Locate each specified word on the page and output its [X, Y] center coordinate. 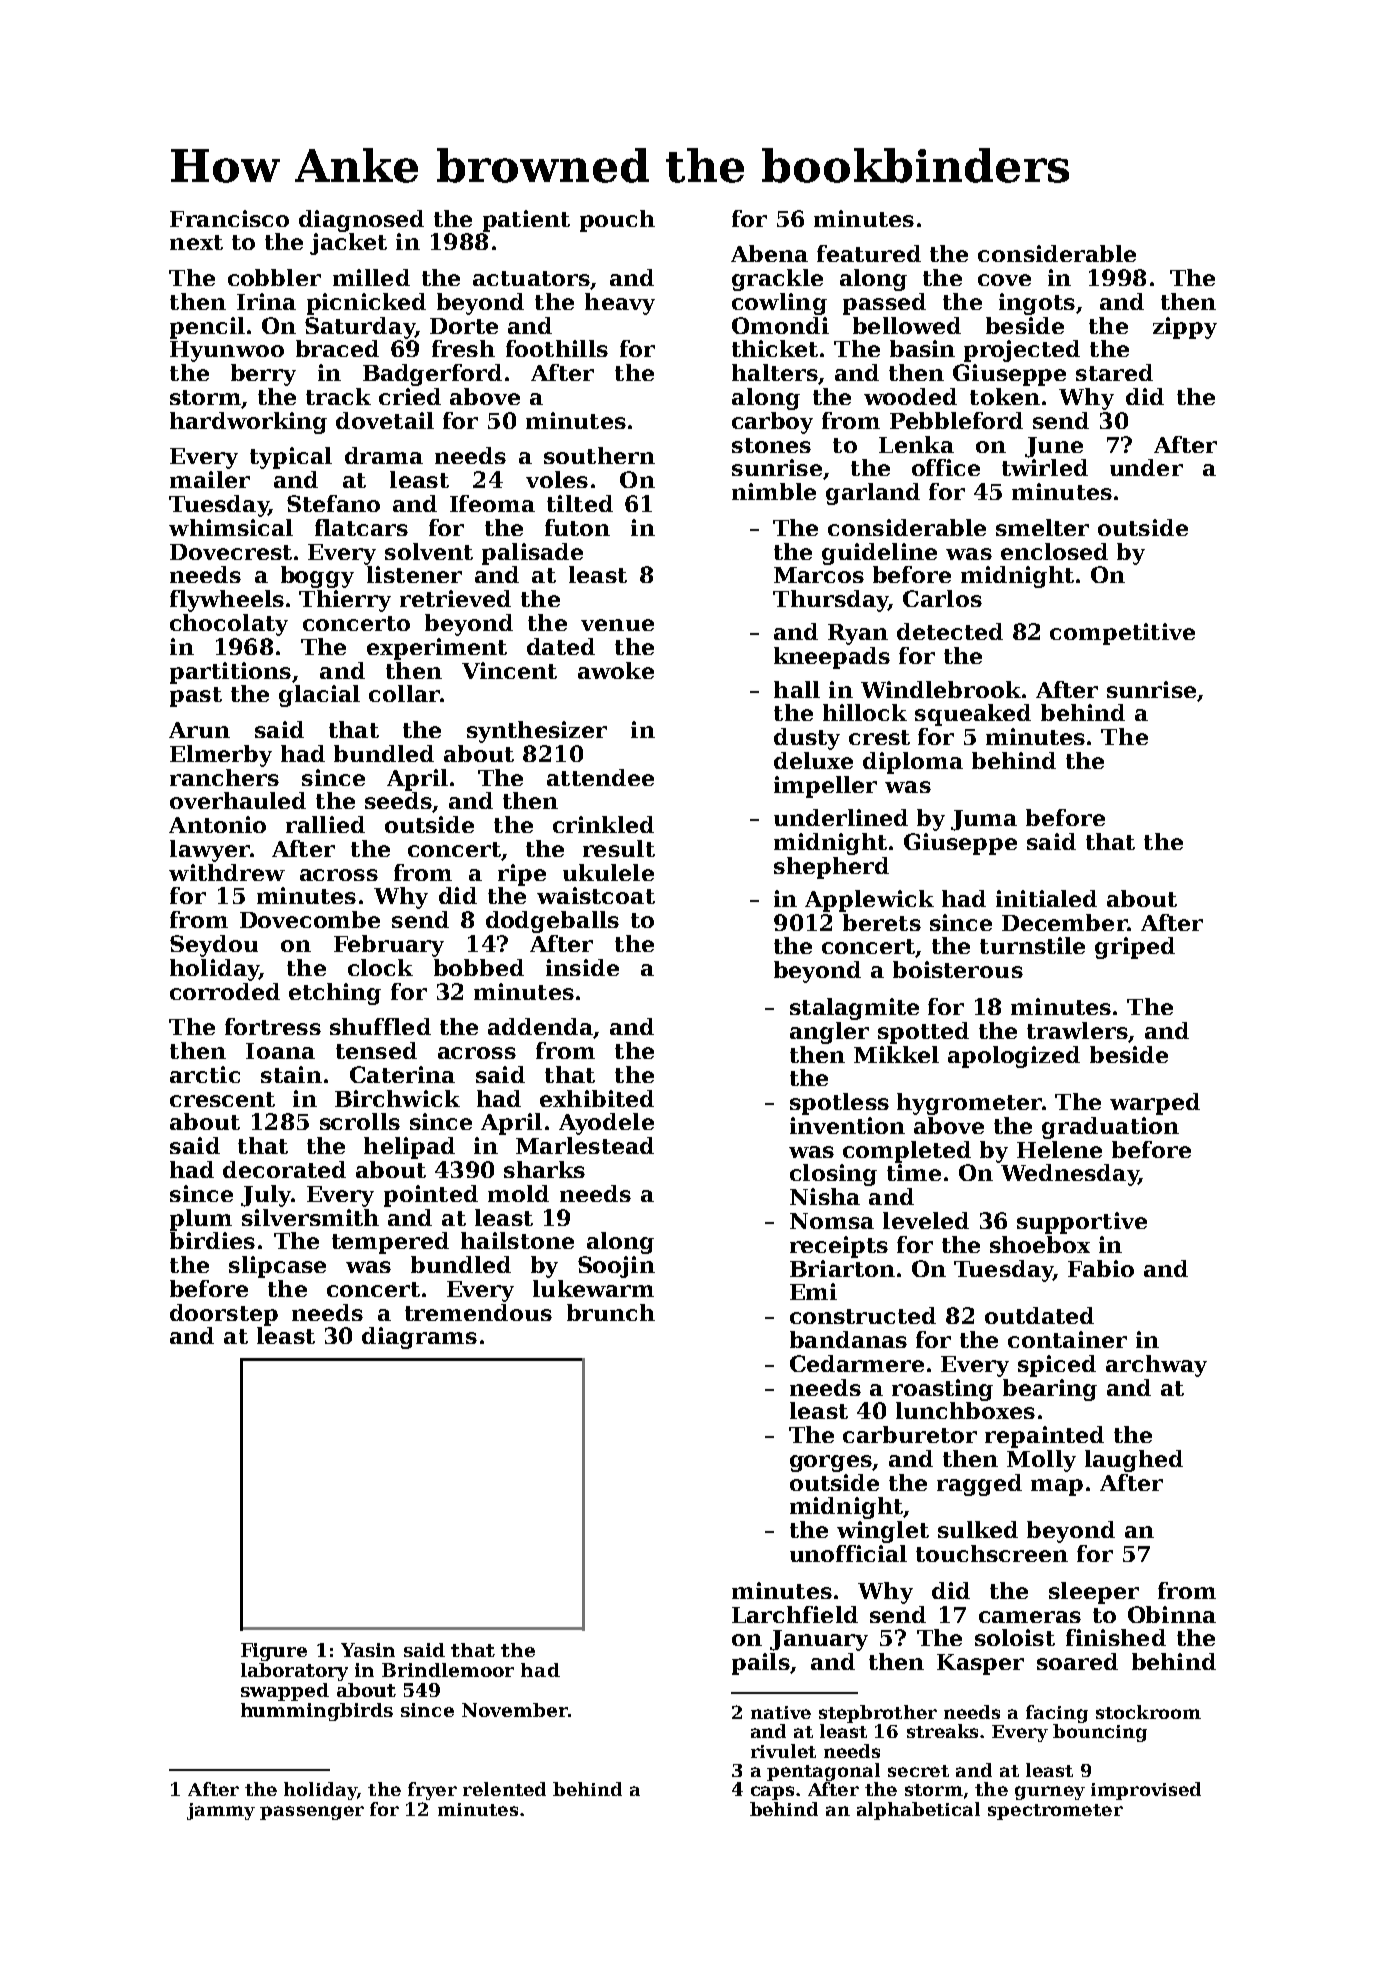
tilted [580, 503]
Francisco [229, 218]
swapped [285, 1692]
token [1005, 396]
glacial [319, 696]
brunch [611, 1312]
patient [526, 221]
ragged [979, 1485]
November [515, 1710]
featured [869, 253]
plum [201, 1220]
